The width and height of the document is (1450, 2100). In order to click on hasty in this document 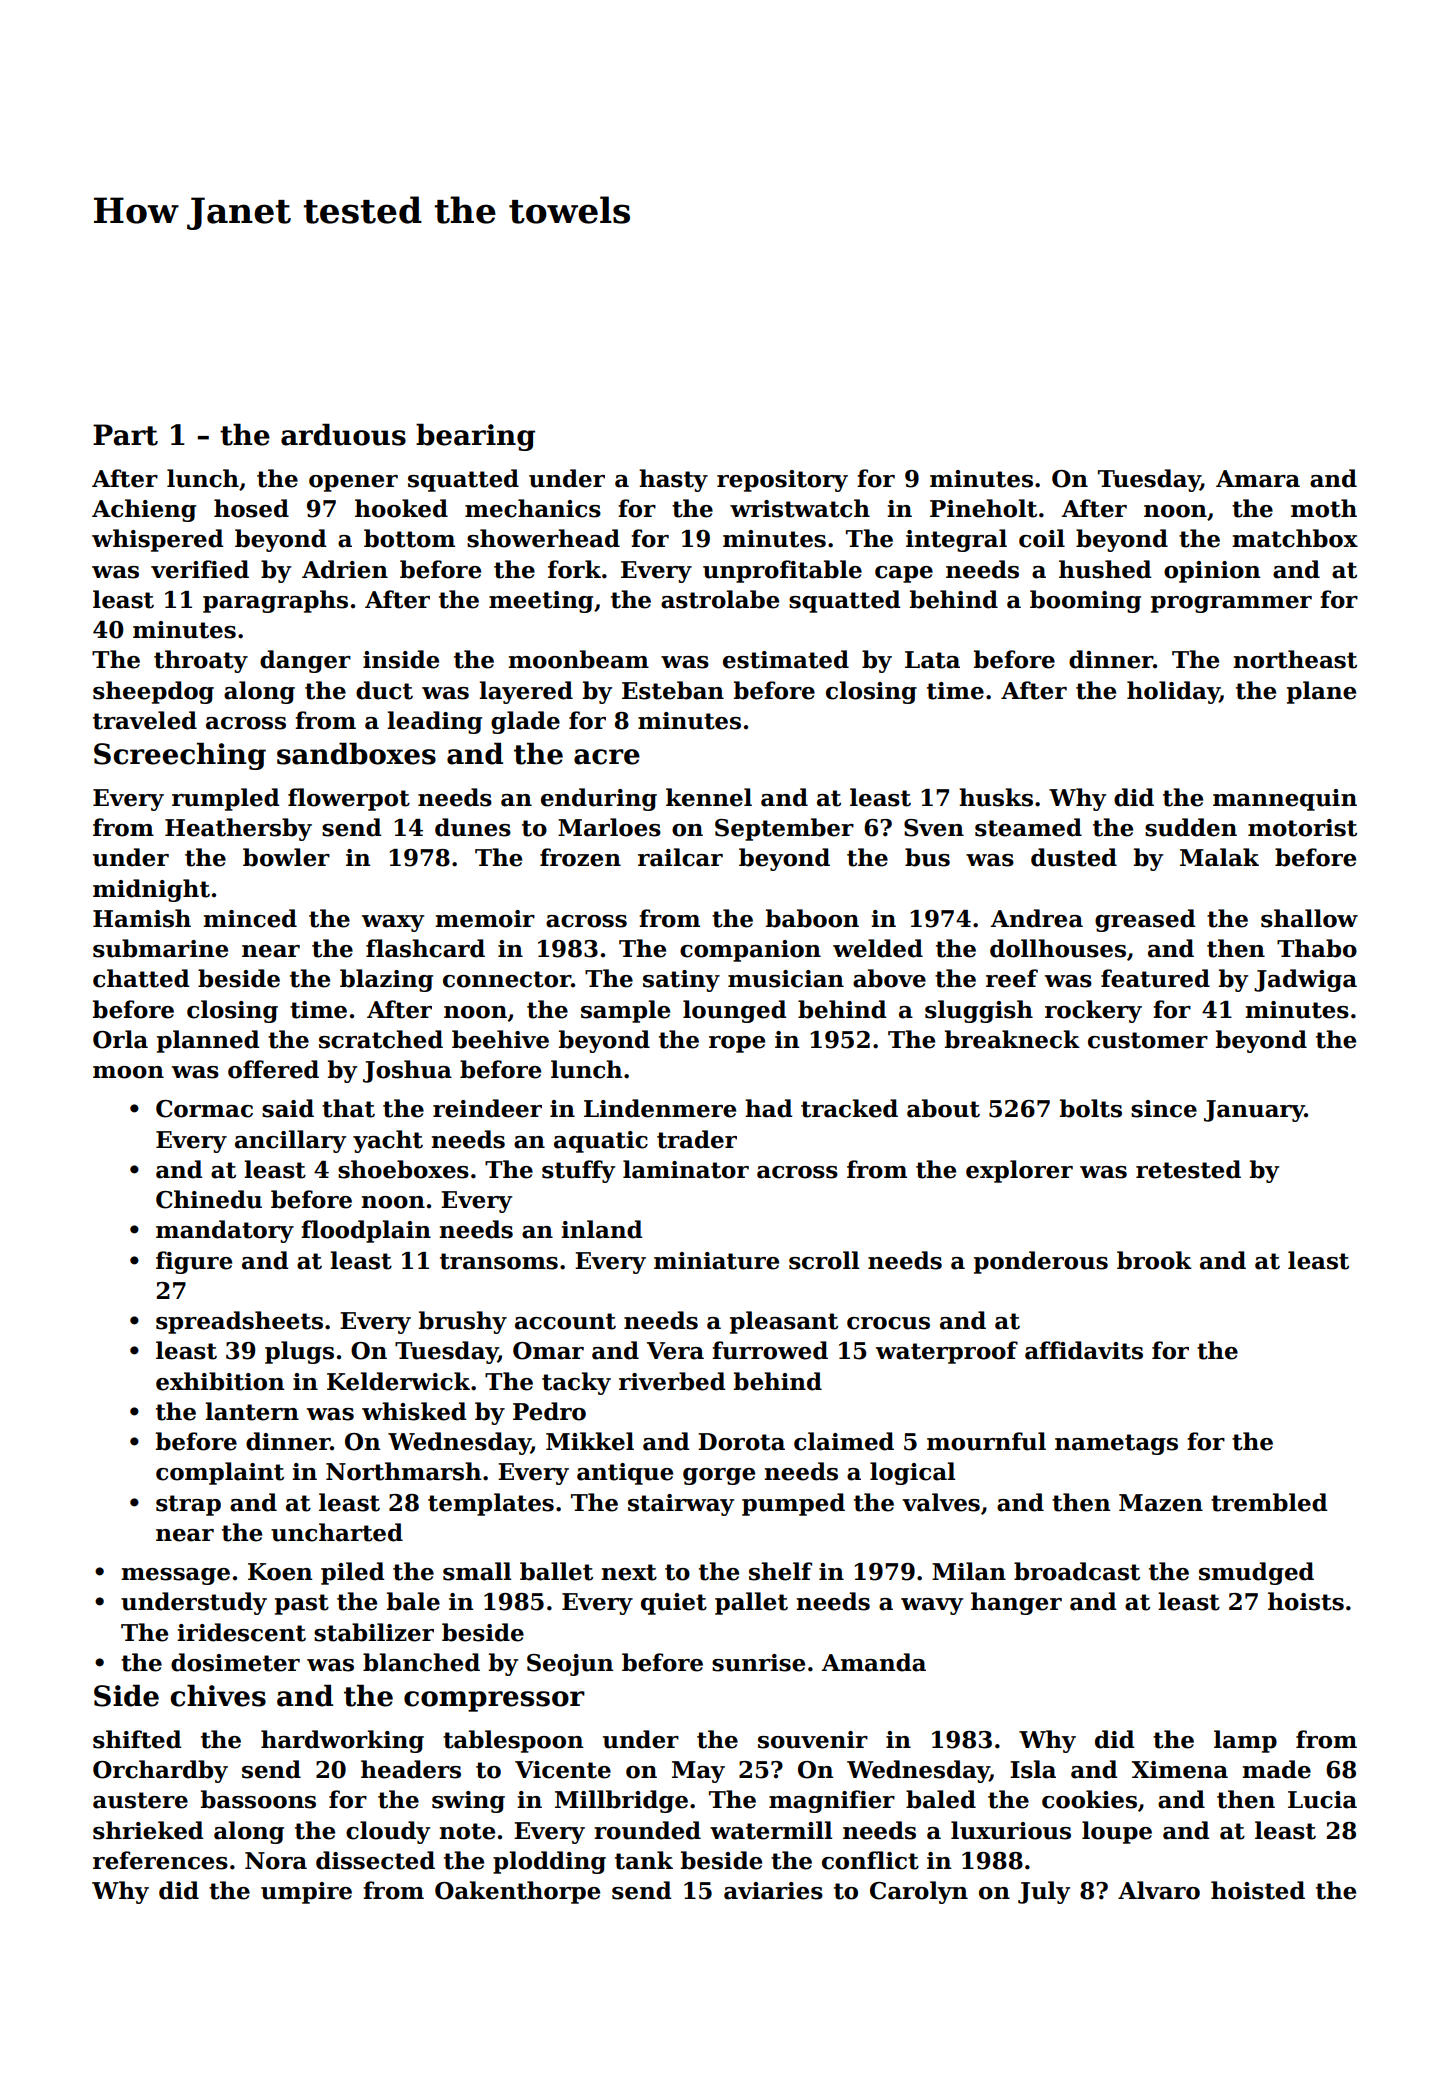, I will do `click(673, 480)`.
